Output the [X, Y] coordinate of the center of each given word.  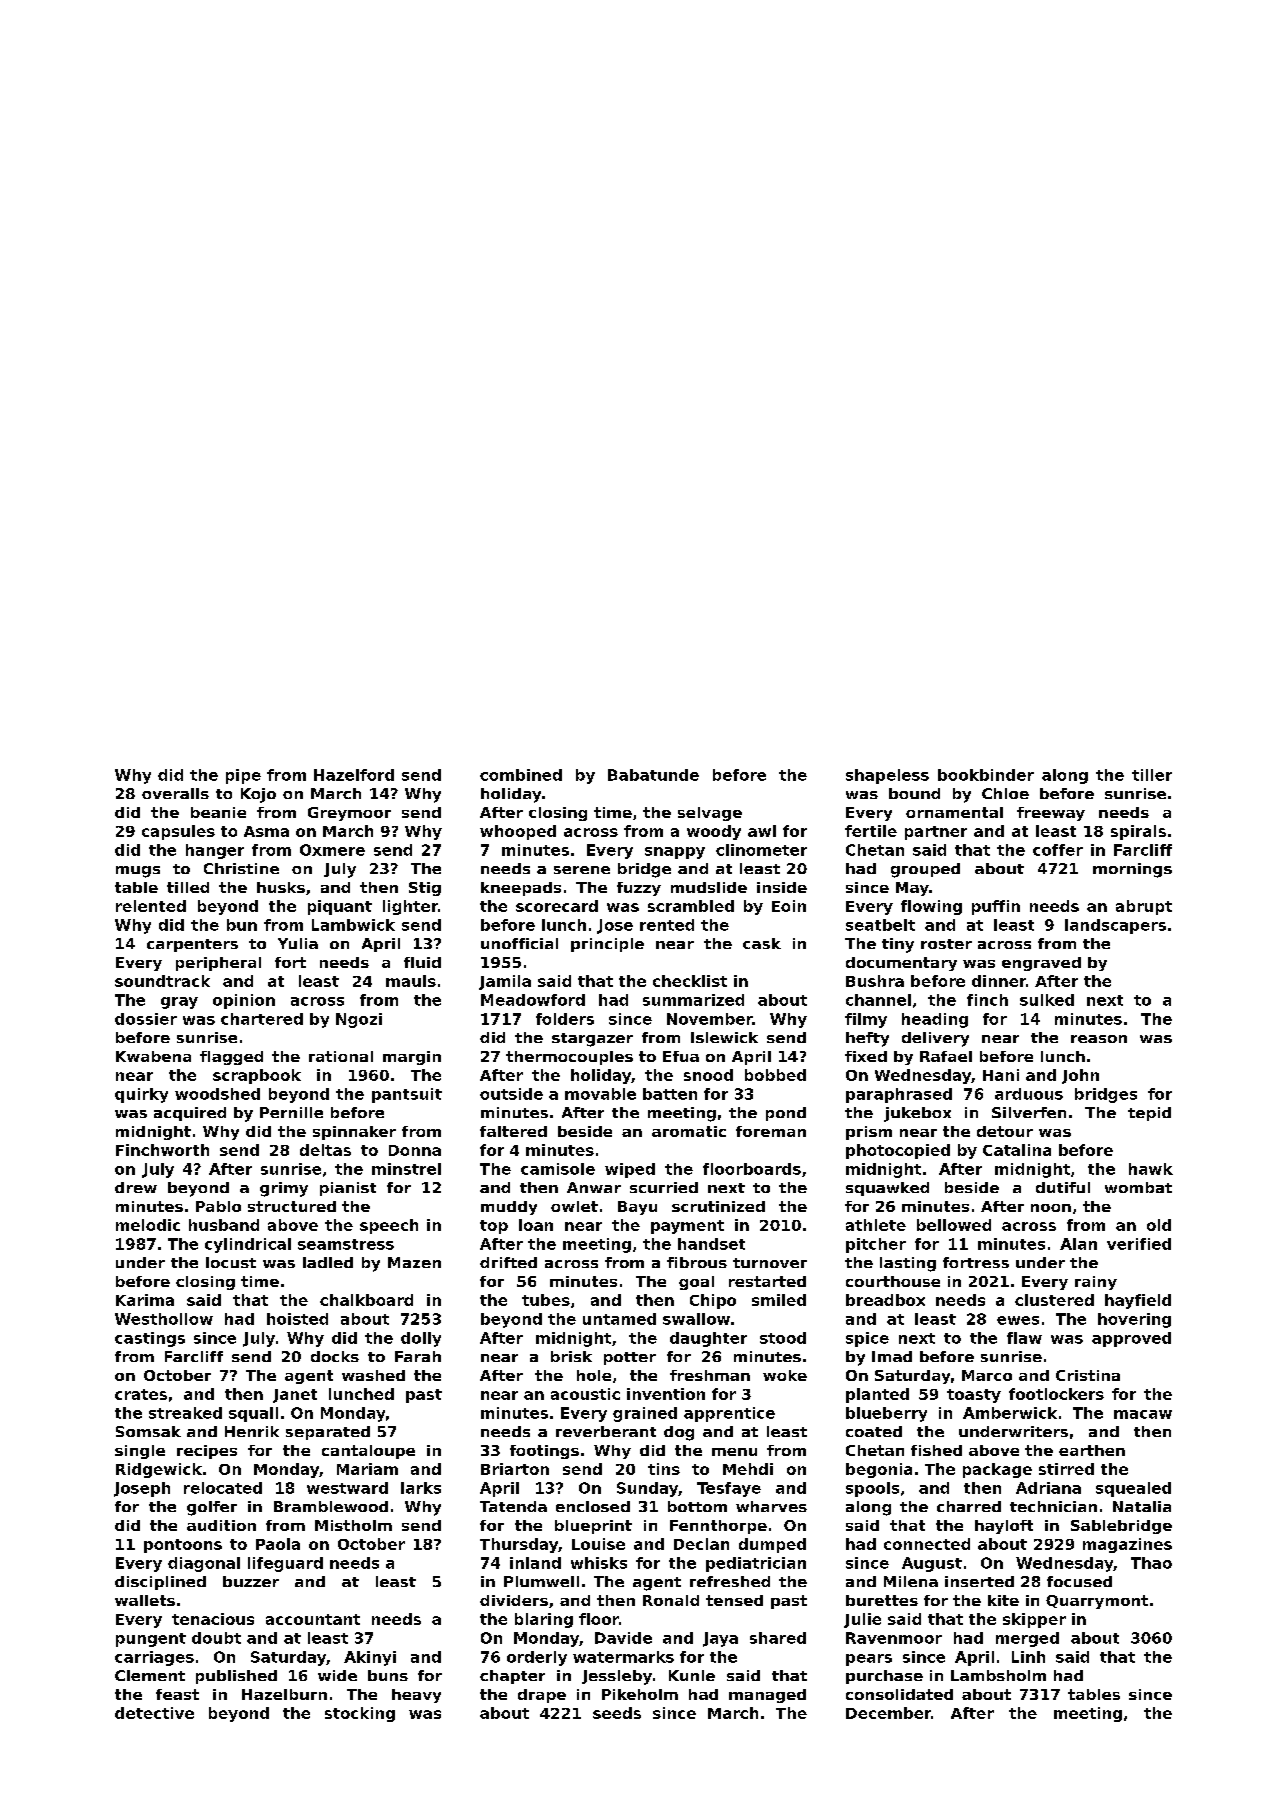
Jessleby [617, 1677]
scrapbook [257, 1076]
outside [511, 1094]
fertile [871, 831]
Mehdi [748, 1469]
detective [154, 1713]
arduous [1029, 1094]
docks [335, 1356]
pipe [243, 776]
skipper [1034, 1620]
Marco [987, 1375]
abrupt [1144, 907]
